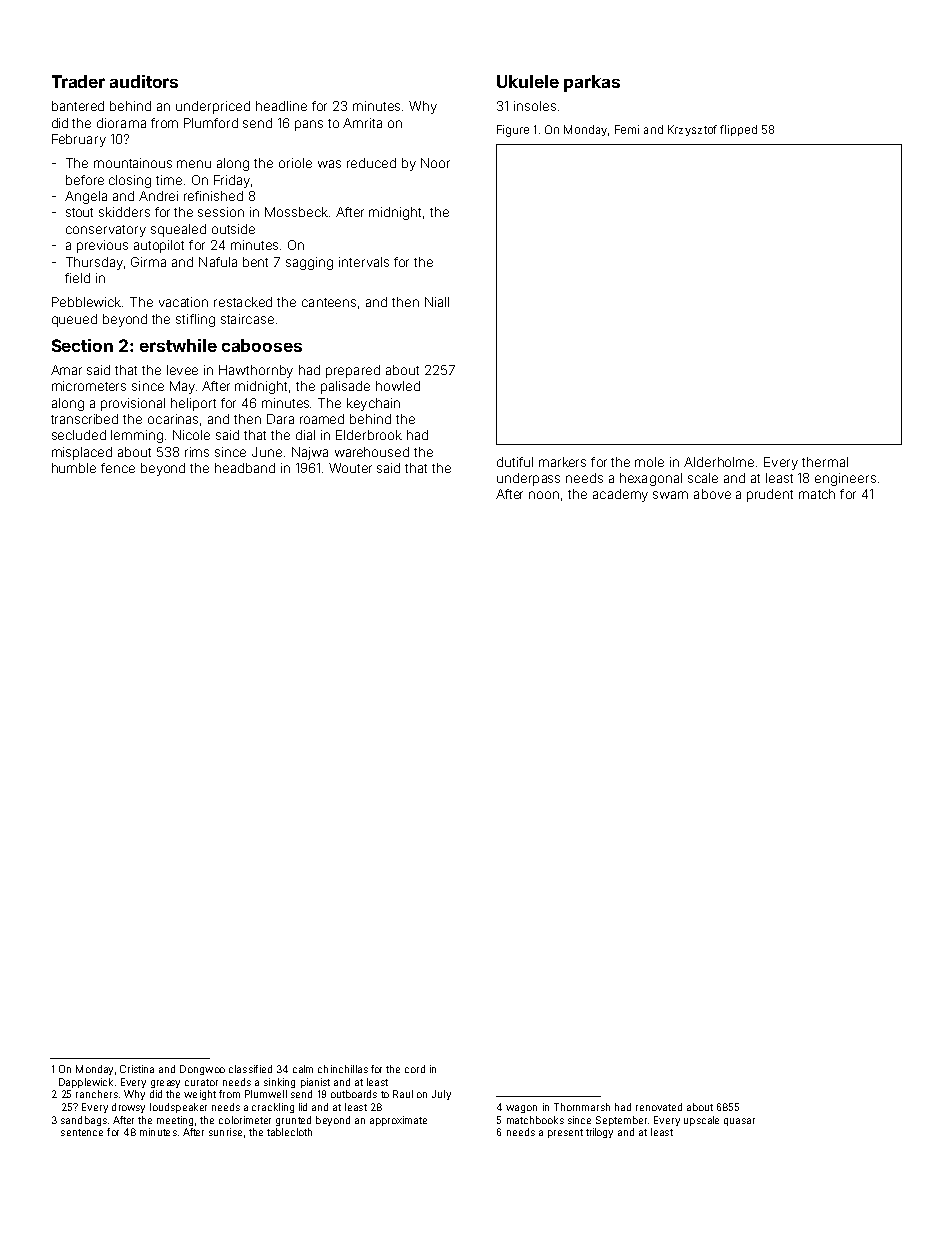  What do you see at coordinates (544, 495) in the image?
I see `noon` at bounding box center [544, 495].
